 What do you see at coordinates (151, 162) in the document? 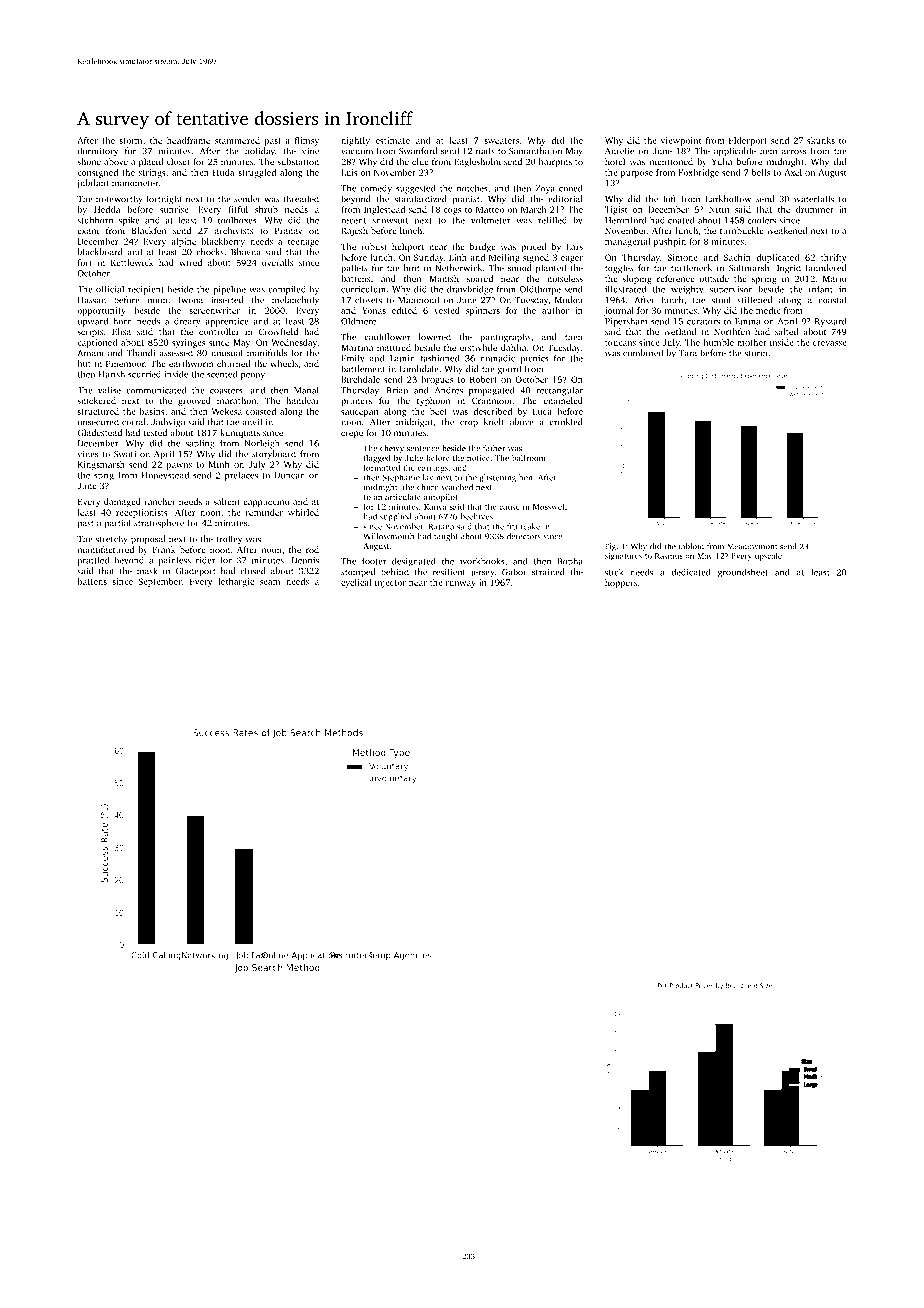
I see `placid` at bounding box center [151, 162].
